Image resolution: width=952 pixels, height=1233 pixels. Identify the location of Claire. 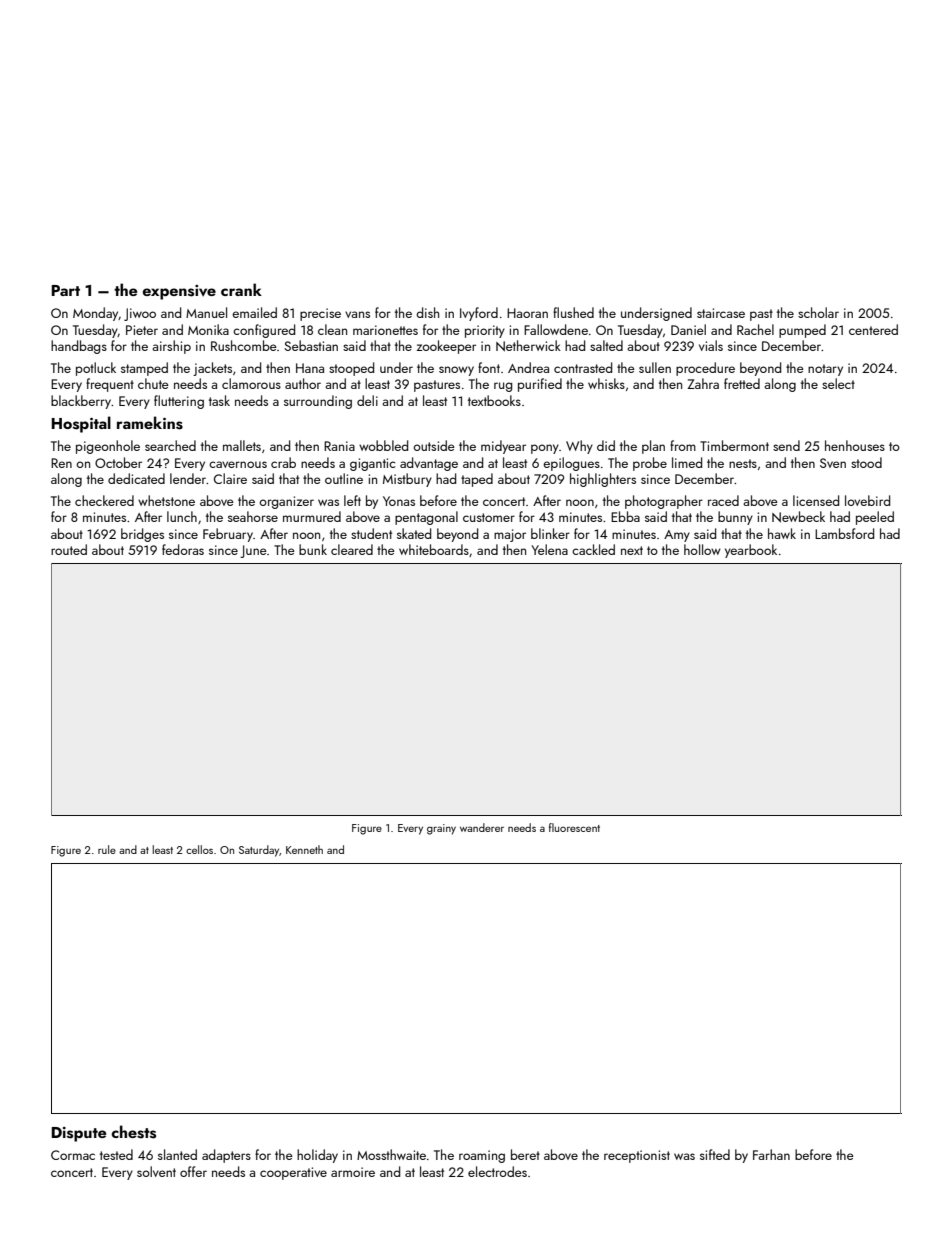
(230, 478).
